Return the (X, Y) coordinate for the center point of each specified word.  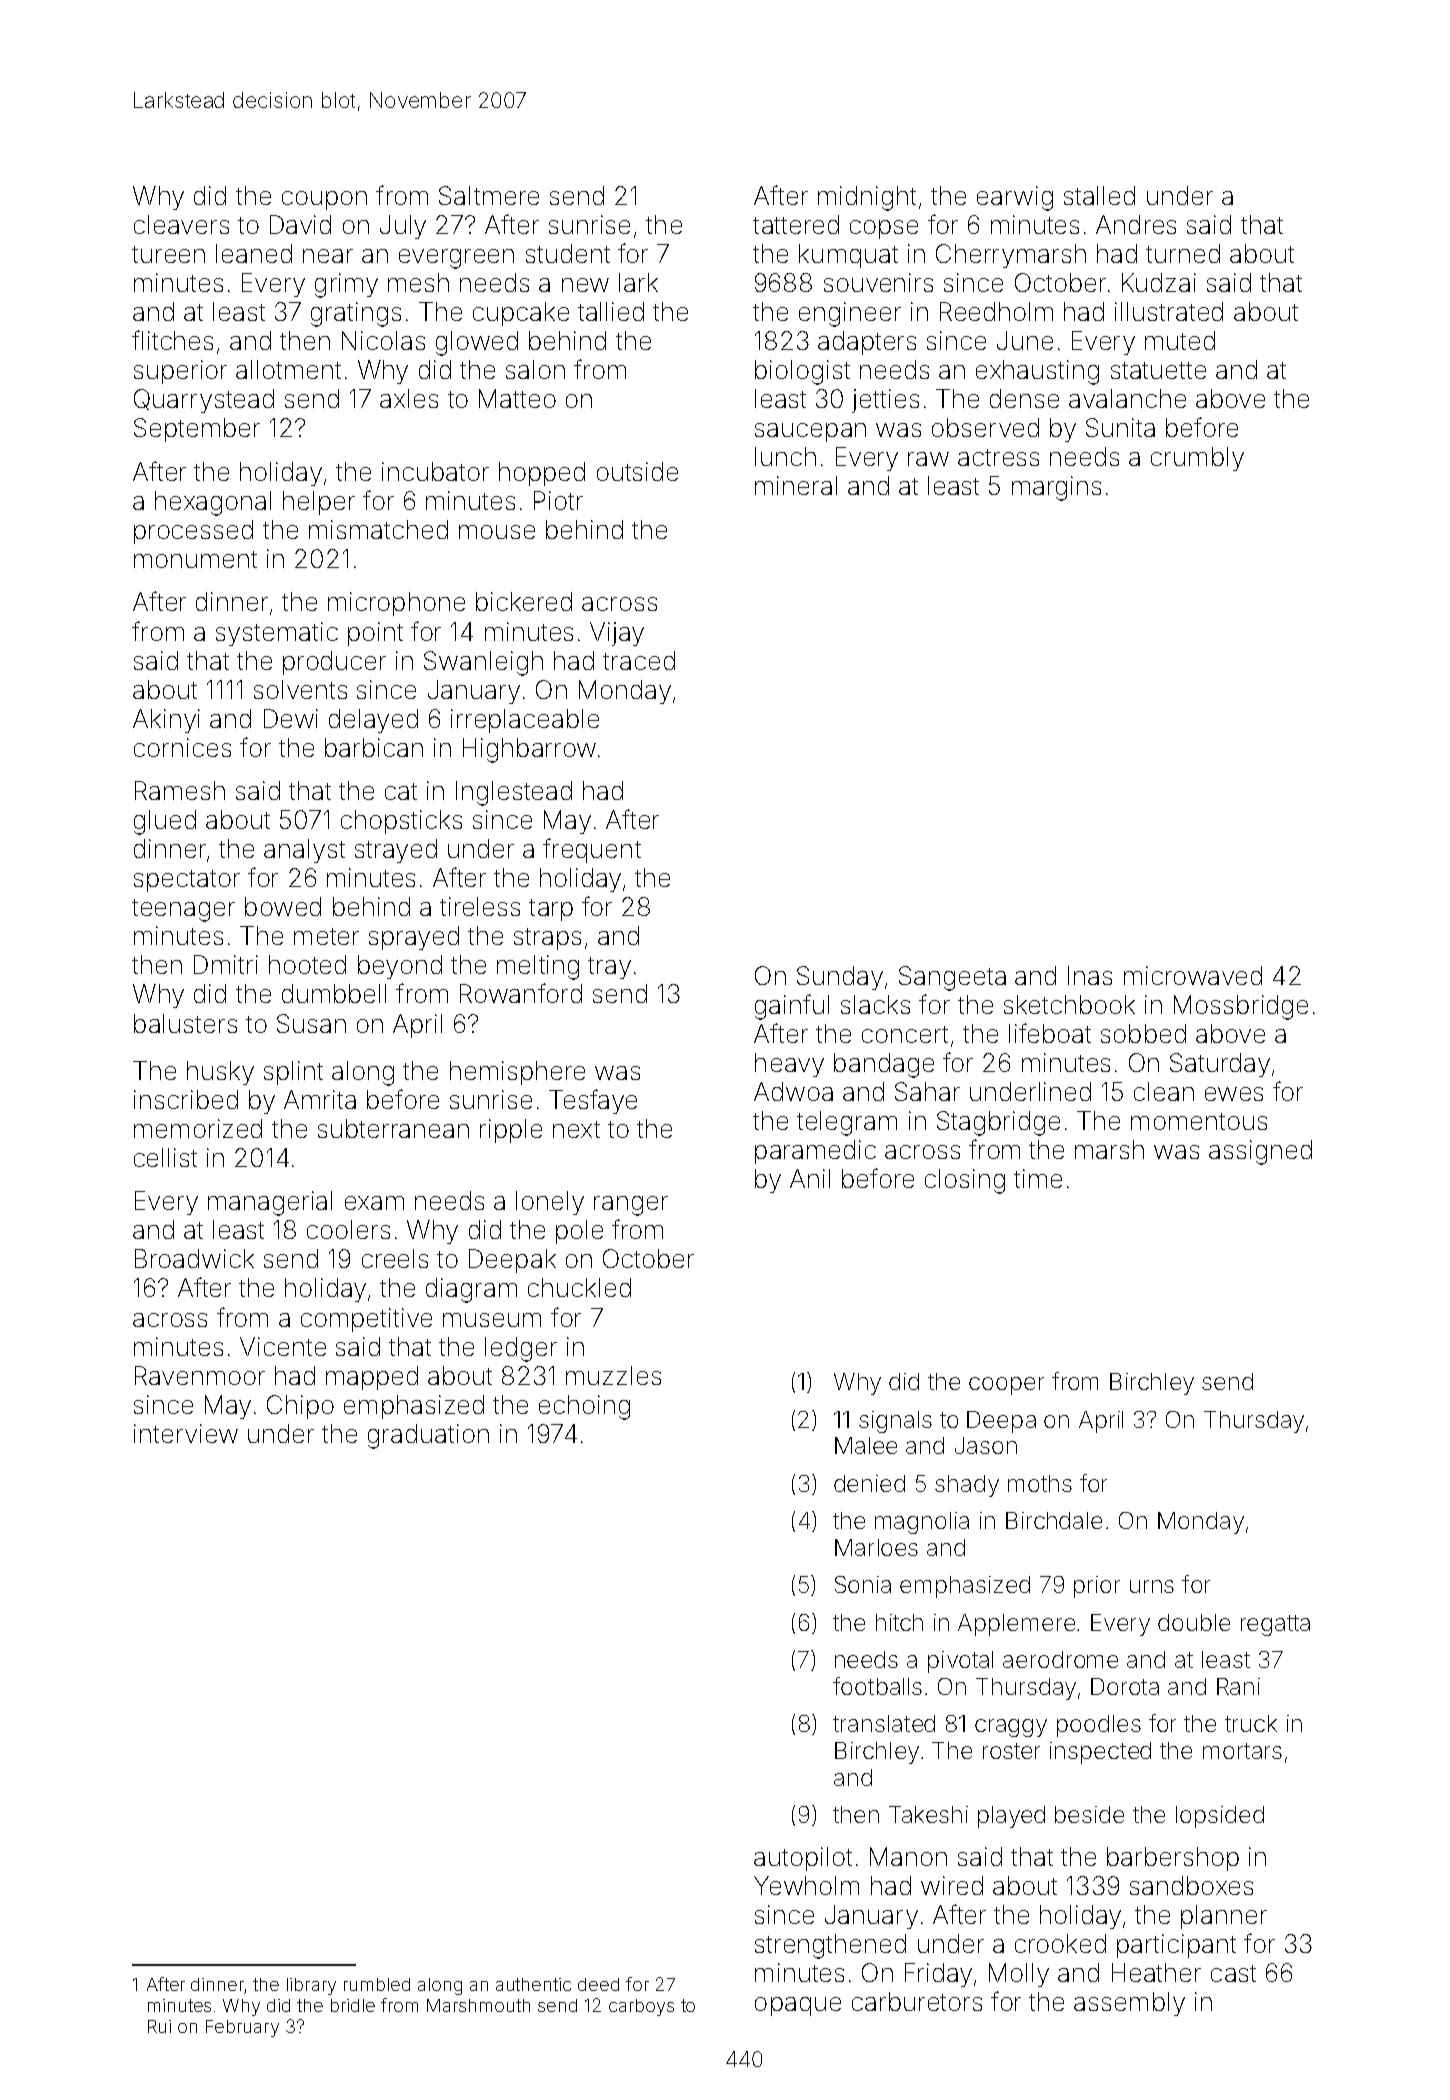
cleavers (181, 224)
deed (598, 1984)
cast (1233, 1973)
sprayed (414, 938)
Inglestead (514, 793)
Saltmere (489, 195)
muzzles (613, 1375)
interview (186, 1433)
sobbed (1143, 1033)
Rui (159, 2026)
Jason (986, 1445)
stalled (1099, 195)
